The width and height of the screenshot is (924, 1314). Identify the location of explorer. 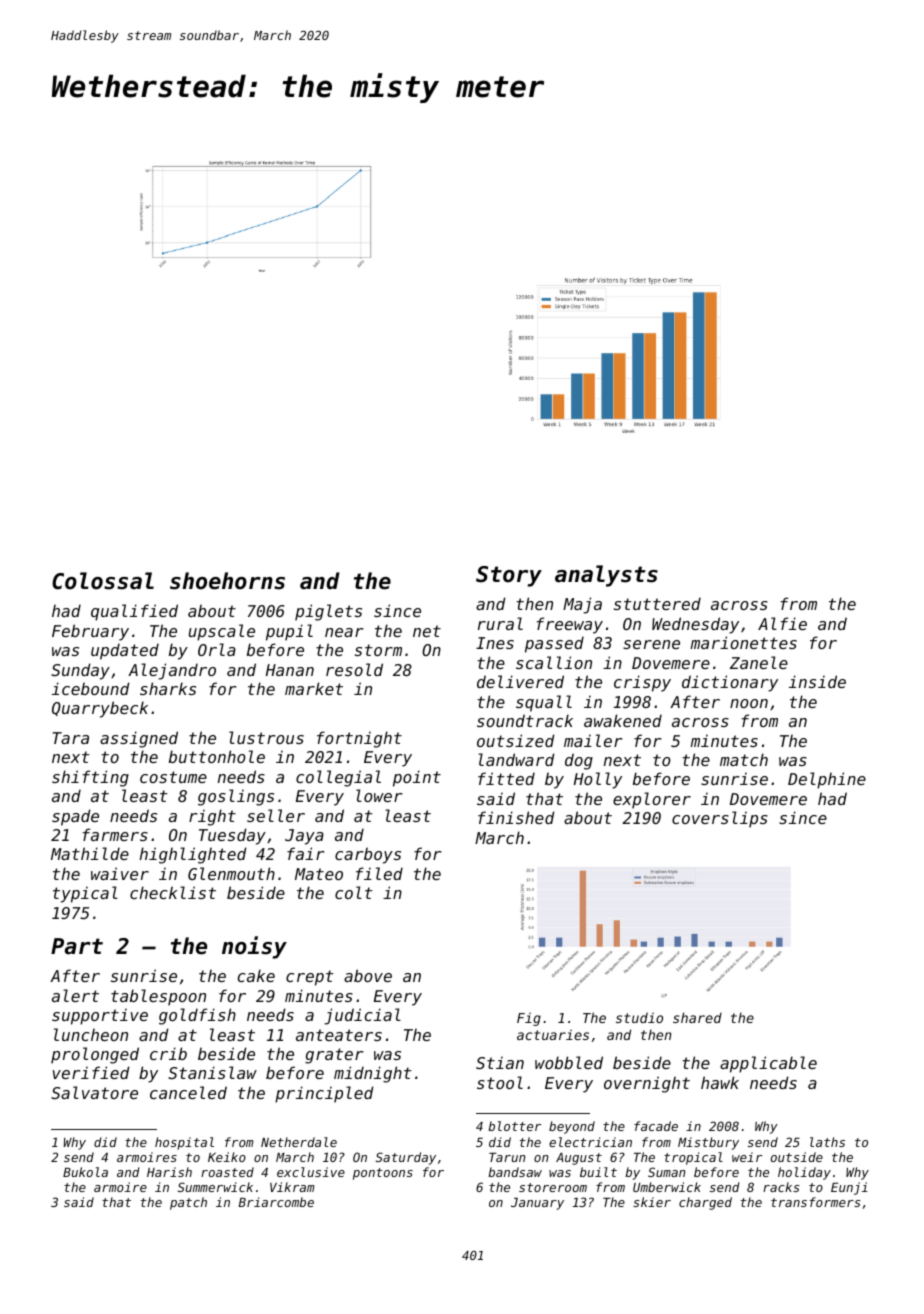
(652, 800).
